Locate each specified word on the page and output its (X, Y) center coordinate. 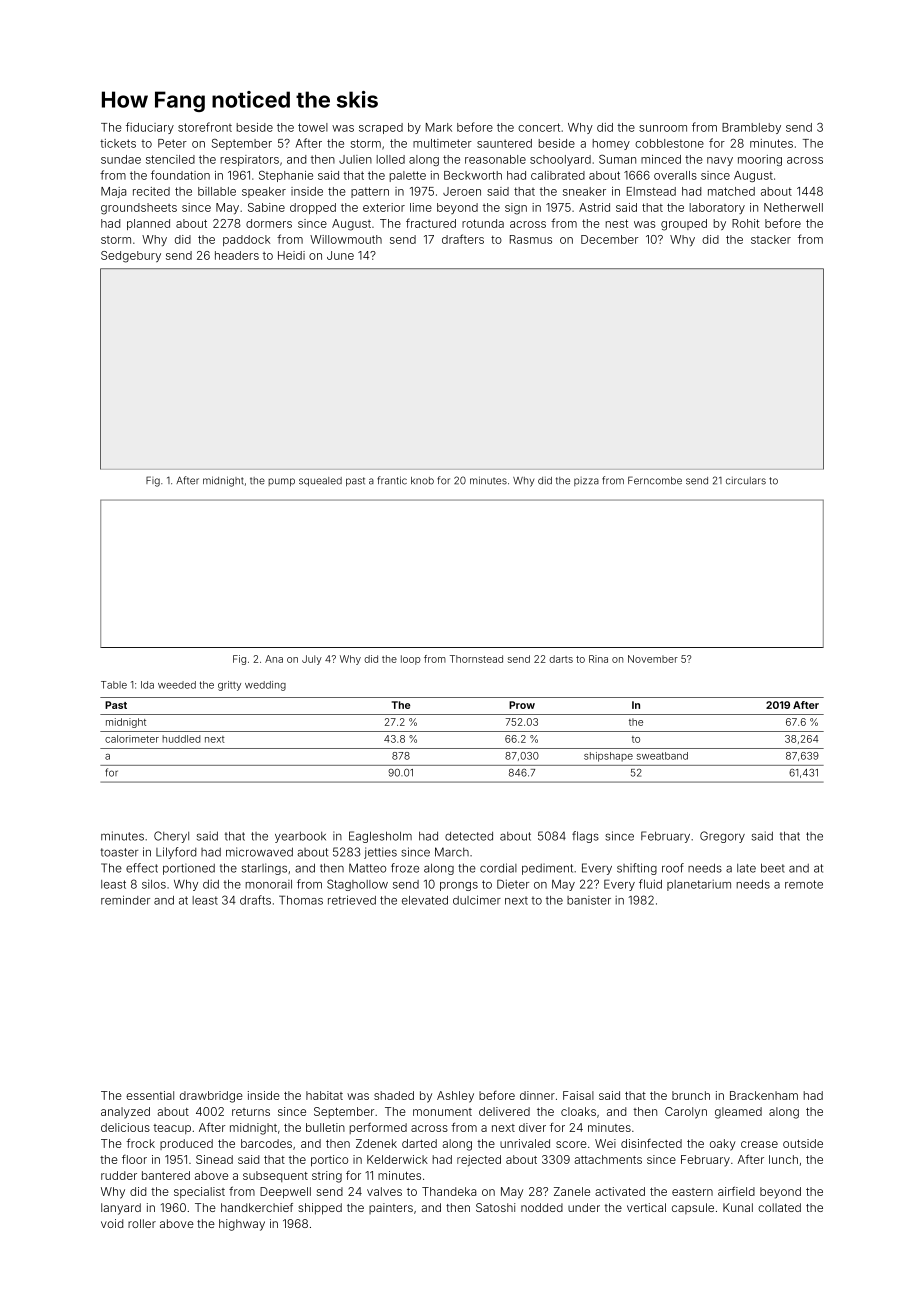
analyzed (125, 1113)
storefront (205, 127)
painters (391, 1208)
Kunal (738, 1207)
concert (539, 127)
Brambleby (751, 128)
